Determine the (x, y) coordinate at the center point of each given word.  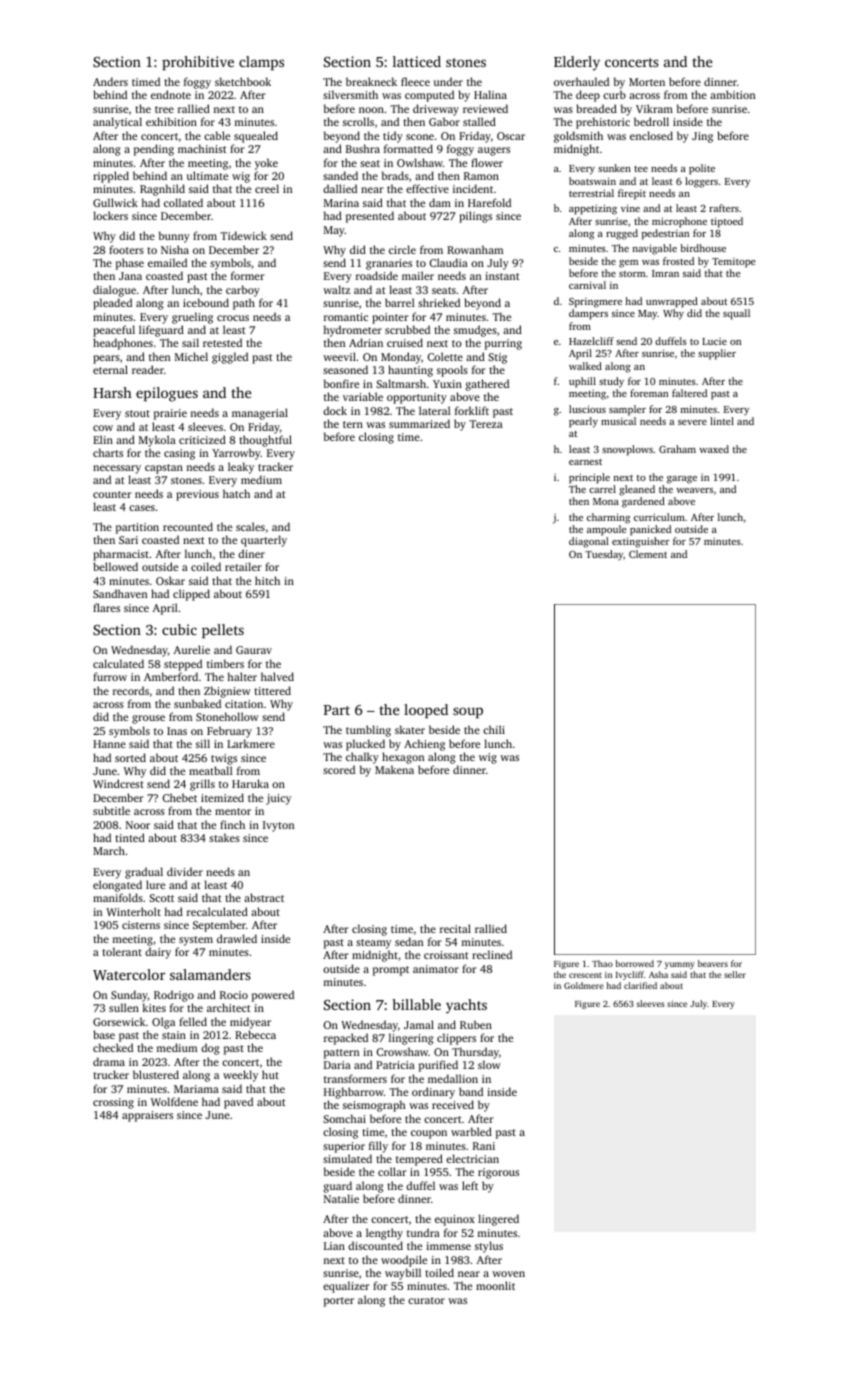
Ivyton (278, 826)
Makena (394, 769)
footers (126, 249)
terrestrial (591, 193)
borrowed (635, 963)
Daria (337, 1065)
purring (503, 344)
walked (585, 366)
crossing (113, 1103)
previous (197, 495)
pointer (390, 318)
